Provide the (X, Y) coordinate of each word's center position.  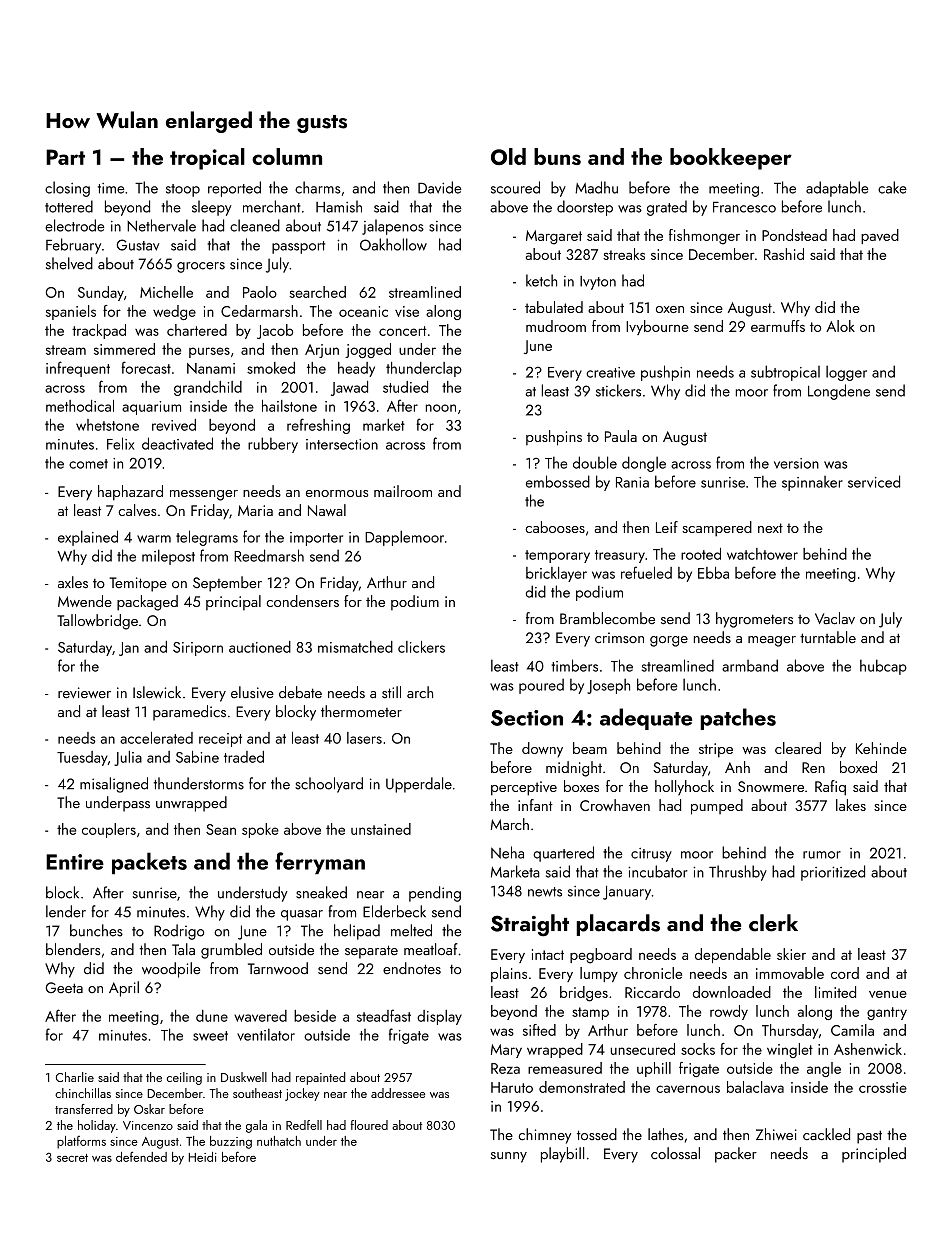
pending (435, 894)
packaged (147, 603)
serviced (874, 481)
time (111, 188)
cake (892, 187)
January (627, 892)
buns (557, 156)
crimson (619, 637)
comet (88, 464)
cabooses (555, 527)
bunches (96, 930)
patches (738, 719)
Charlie (75, 1077)
